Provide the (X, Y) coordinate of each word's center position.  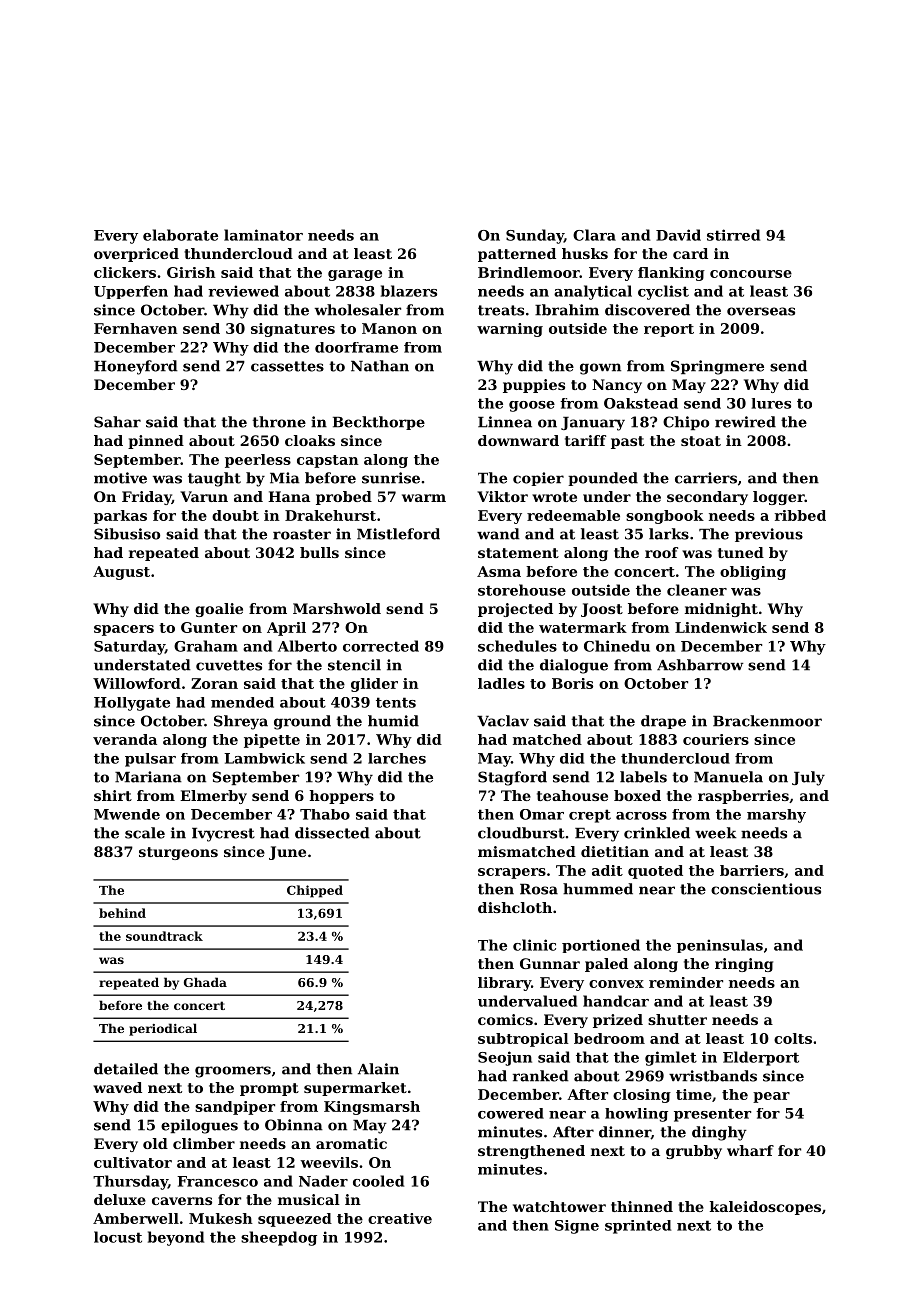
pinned (156, 442)
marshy (776, 816)
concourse (751, 274)
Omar (542, 814)
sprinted (638, 1227)
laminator (263, 235)
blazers (409, 291)
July (808, 778)
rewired (745, 422)
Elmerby (213, 797)
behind (122, 913)
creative (400, 1218)
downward (518, 440)
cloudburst (521, 833)
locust (118, 1237)
